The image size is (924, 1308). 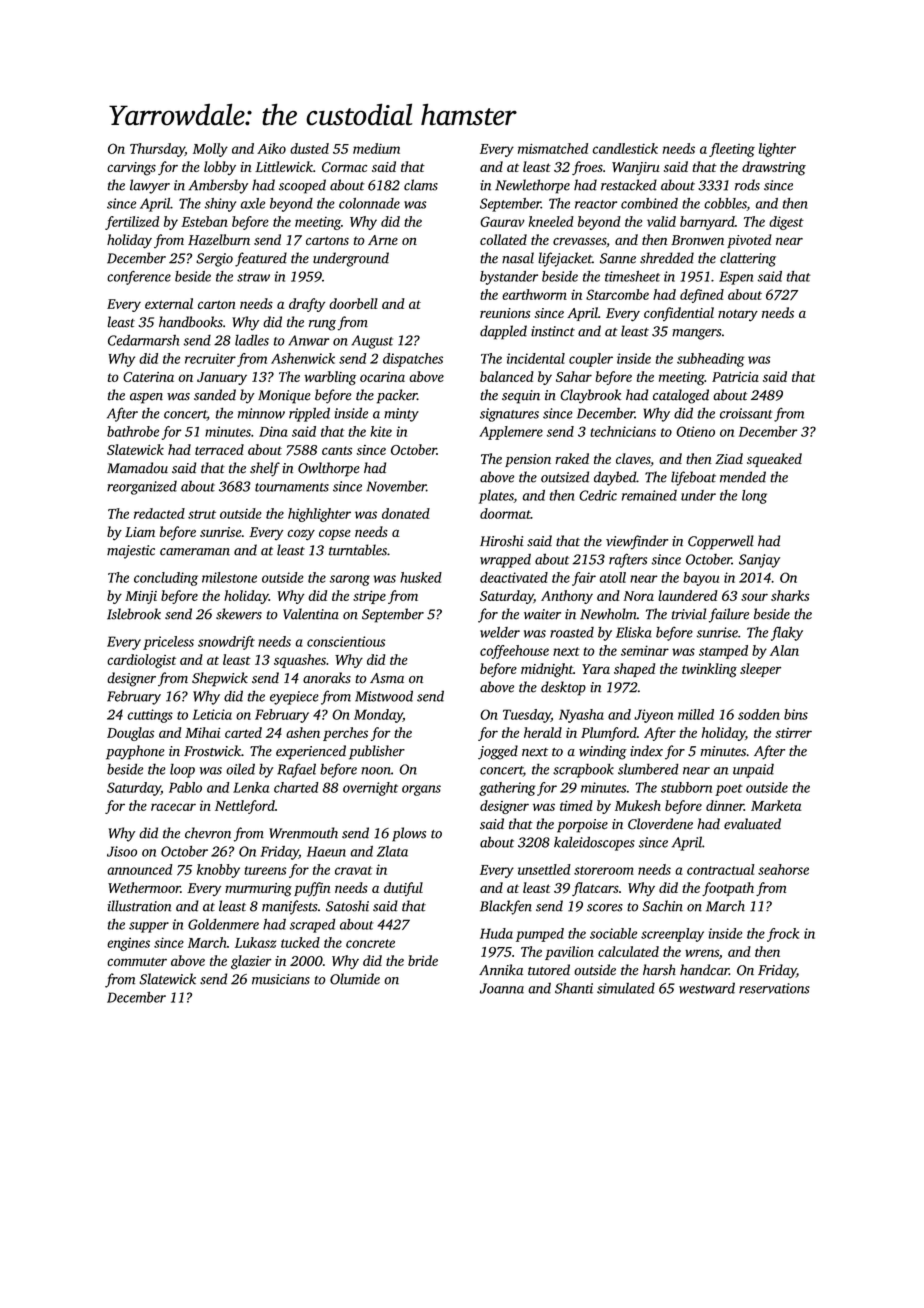 What do you see at coordinates (384, 696) in the screenshot?
I see `Mistwood` at bounding box center [384, 696].
